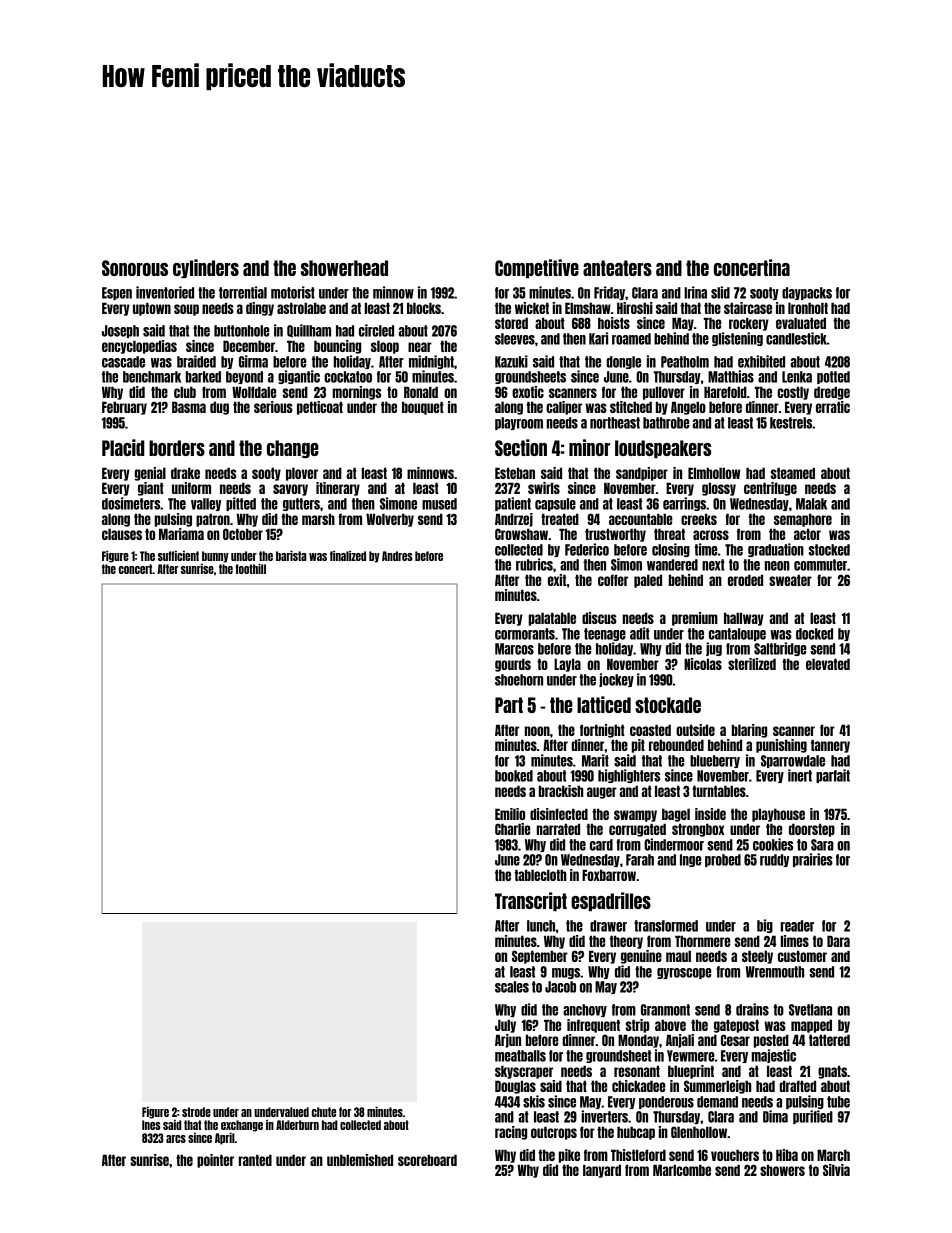 The image size is (952, 1233). What do you see at coordinates (206, 268) in the screenshot?
I see `cylinders` at bounding box center [206, 268].
